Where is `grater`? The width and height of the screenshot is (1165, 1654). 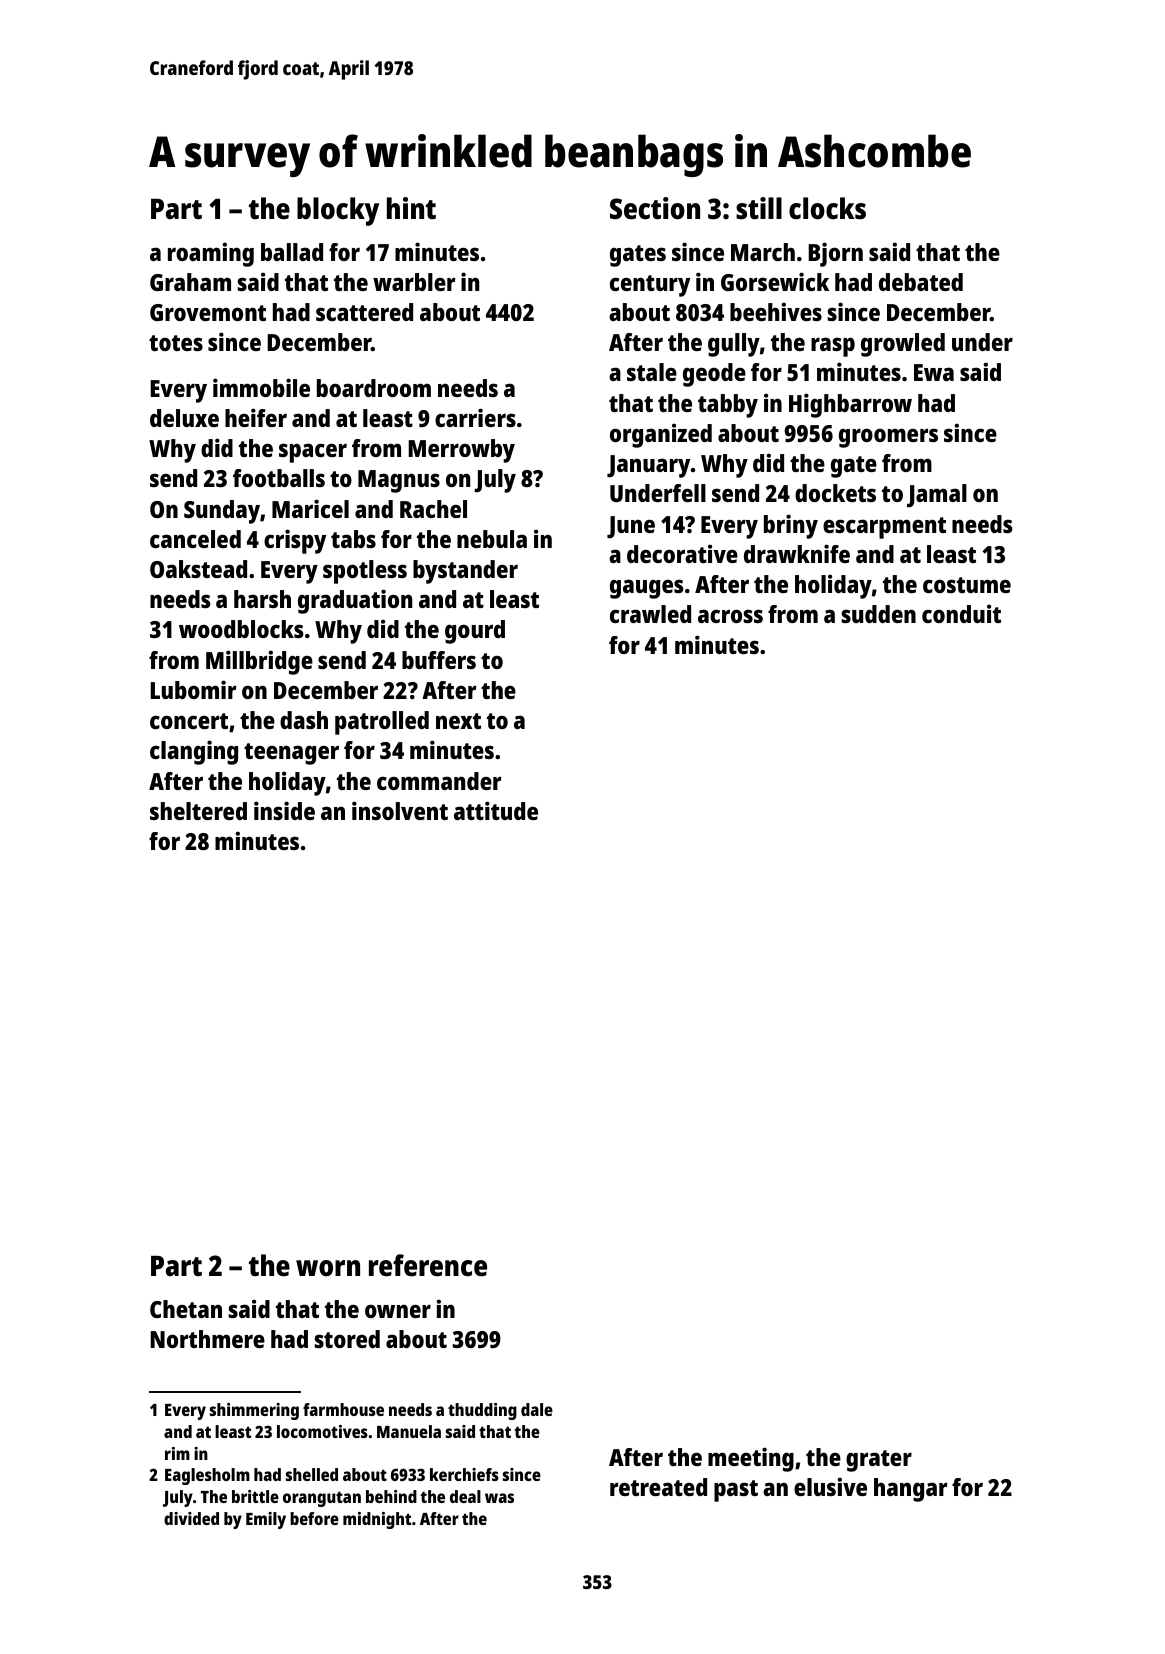 grater is located at coordinates (879, 1461).
